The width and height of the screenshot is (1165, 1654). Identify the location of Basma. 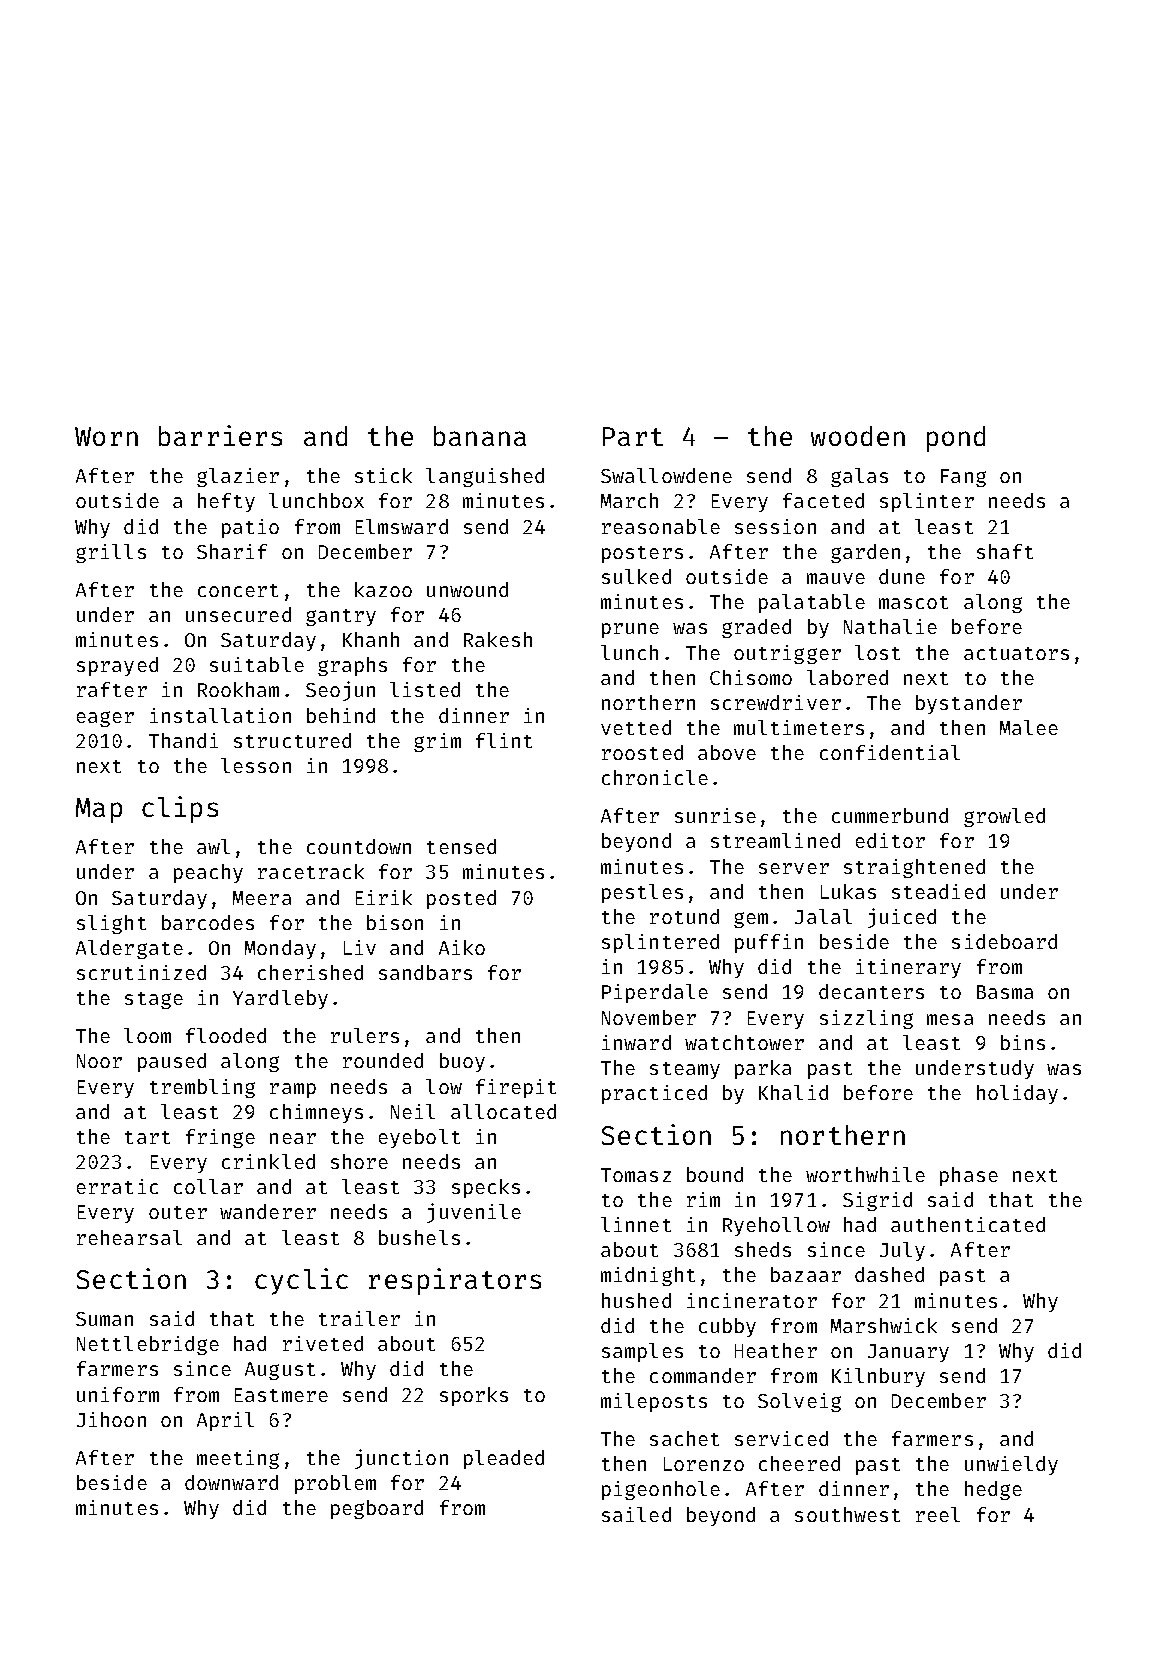
(1005, 992).
